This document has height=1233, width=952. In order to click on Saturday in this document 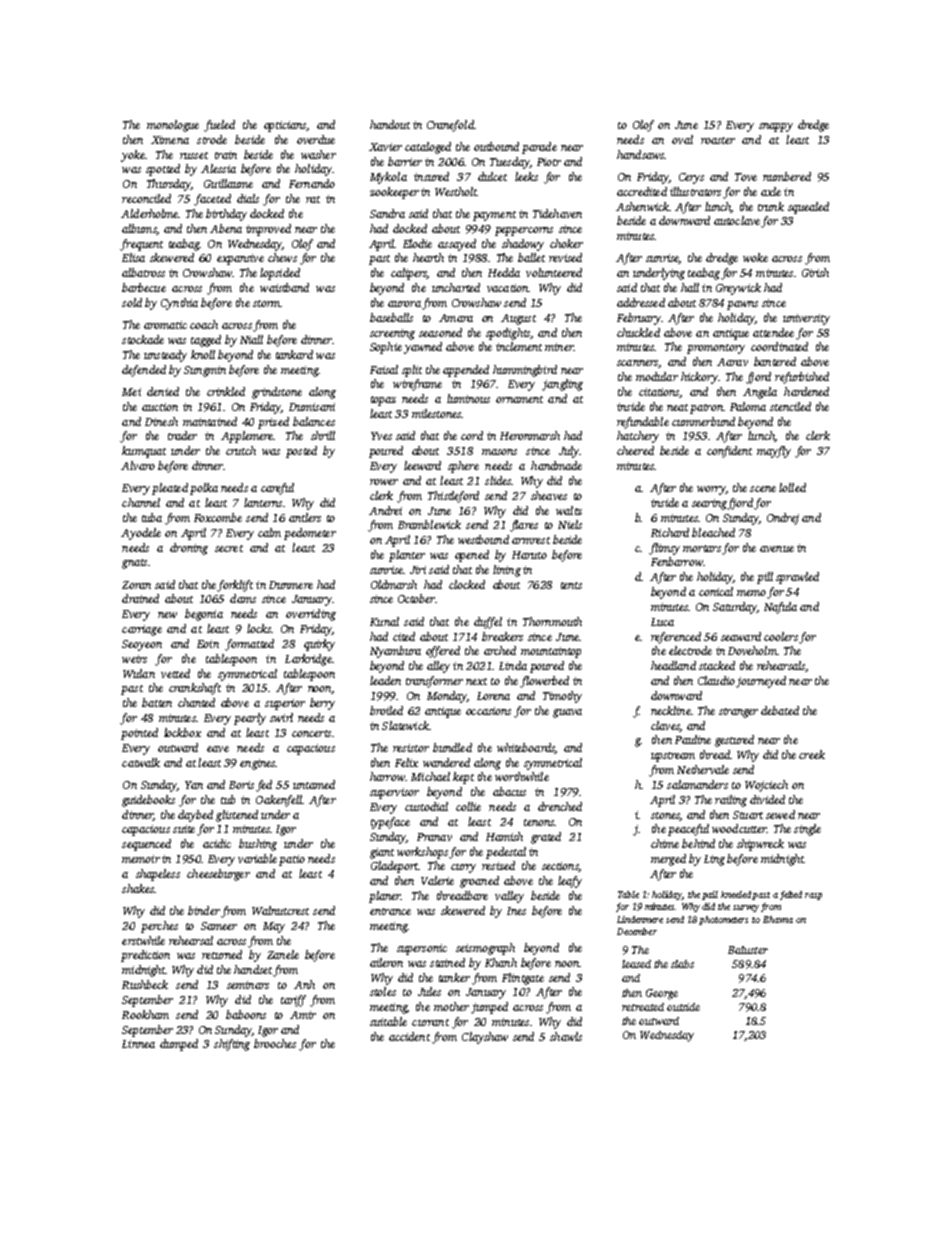, I will do `click(735, 608)`.
